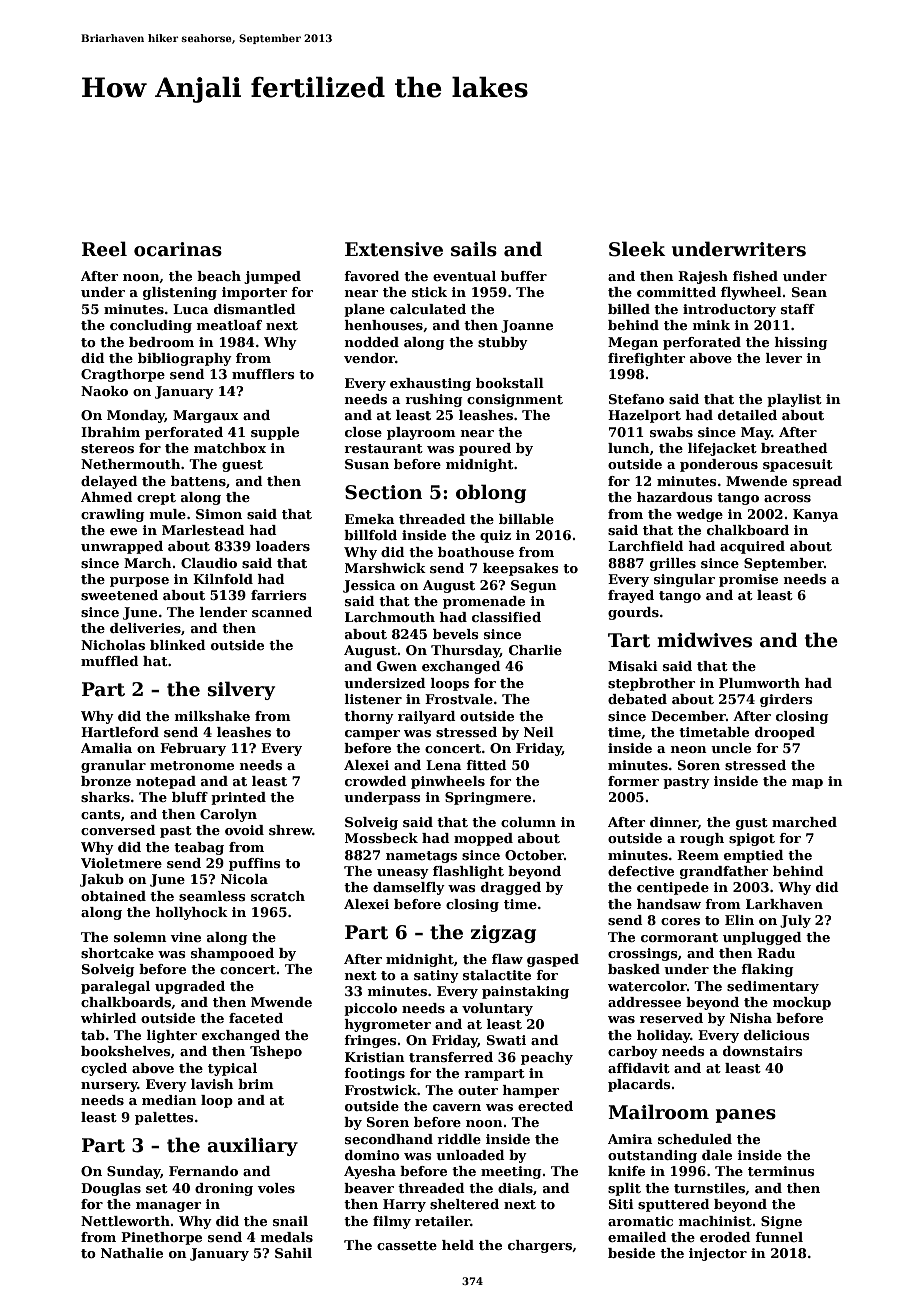  What do you see at coordinates (436, 976) in the screenshot?
I see `satiny` at bounding box center [436, 976].
